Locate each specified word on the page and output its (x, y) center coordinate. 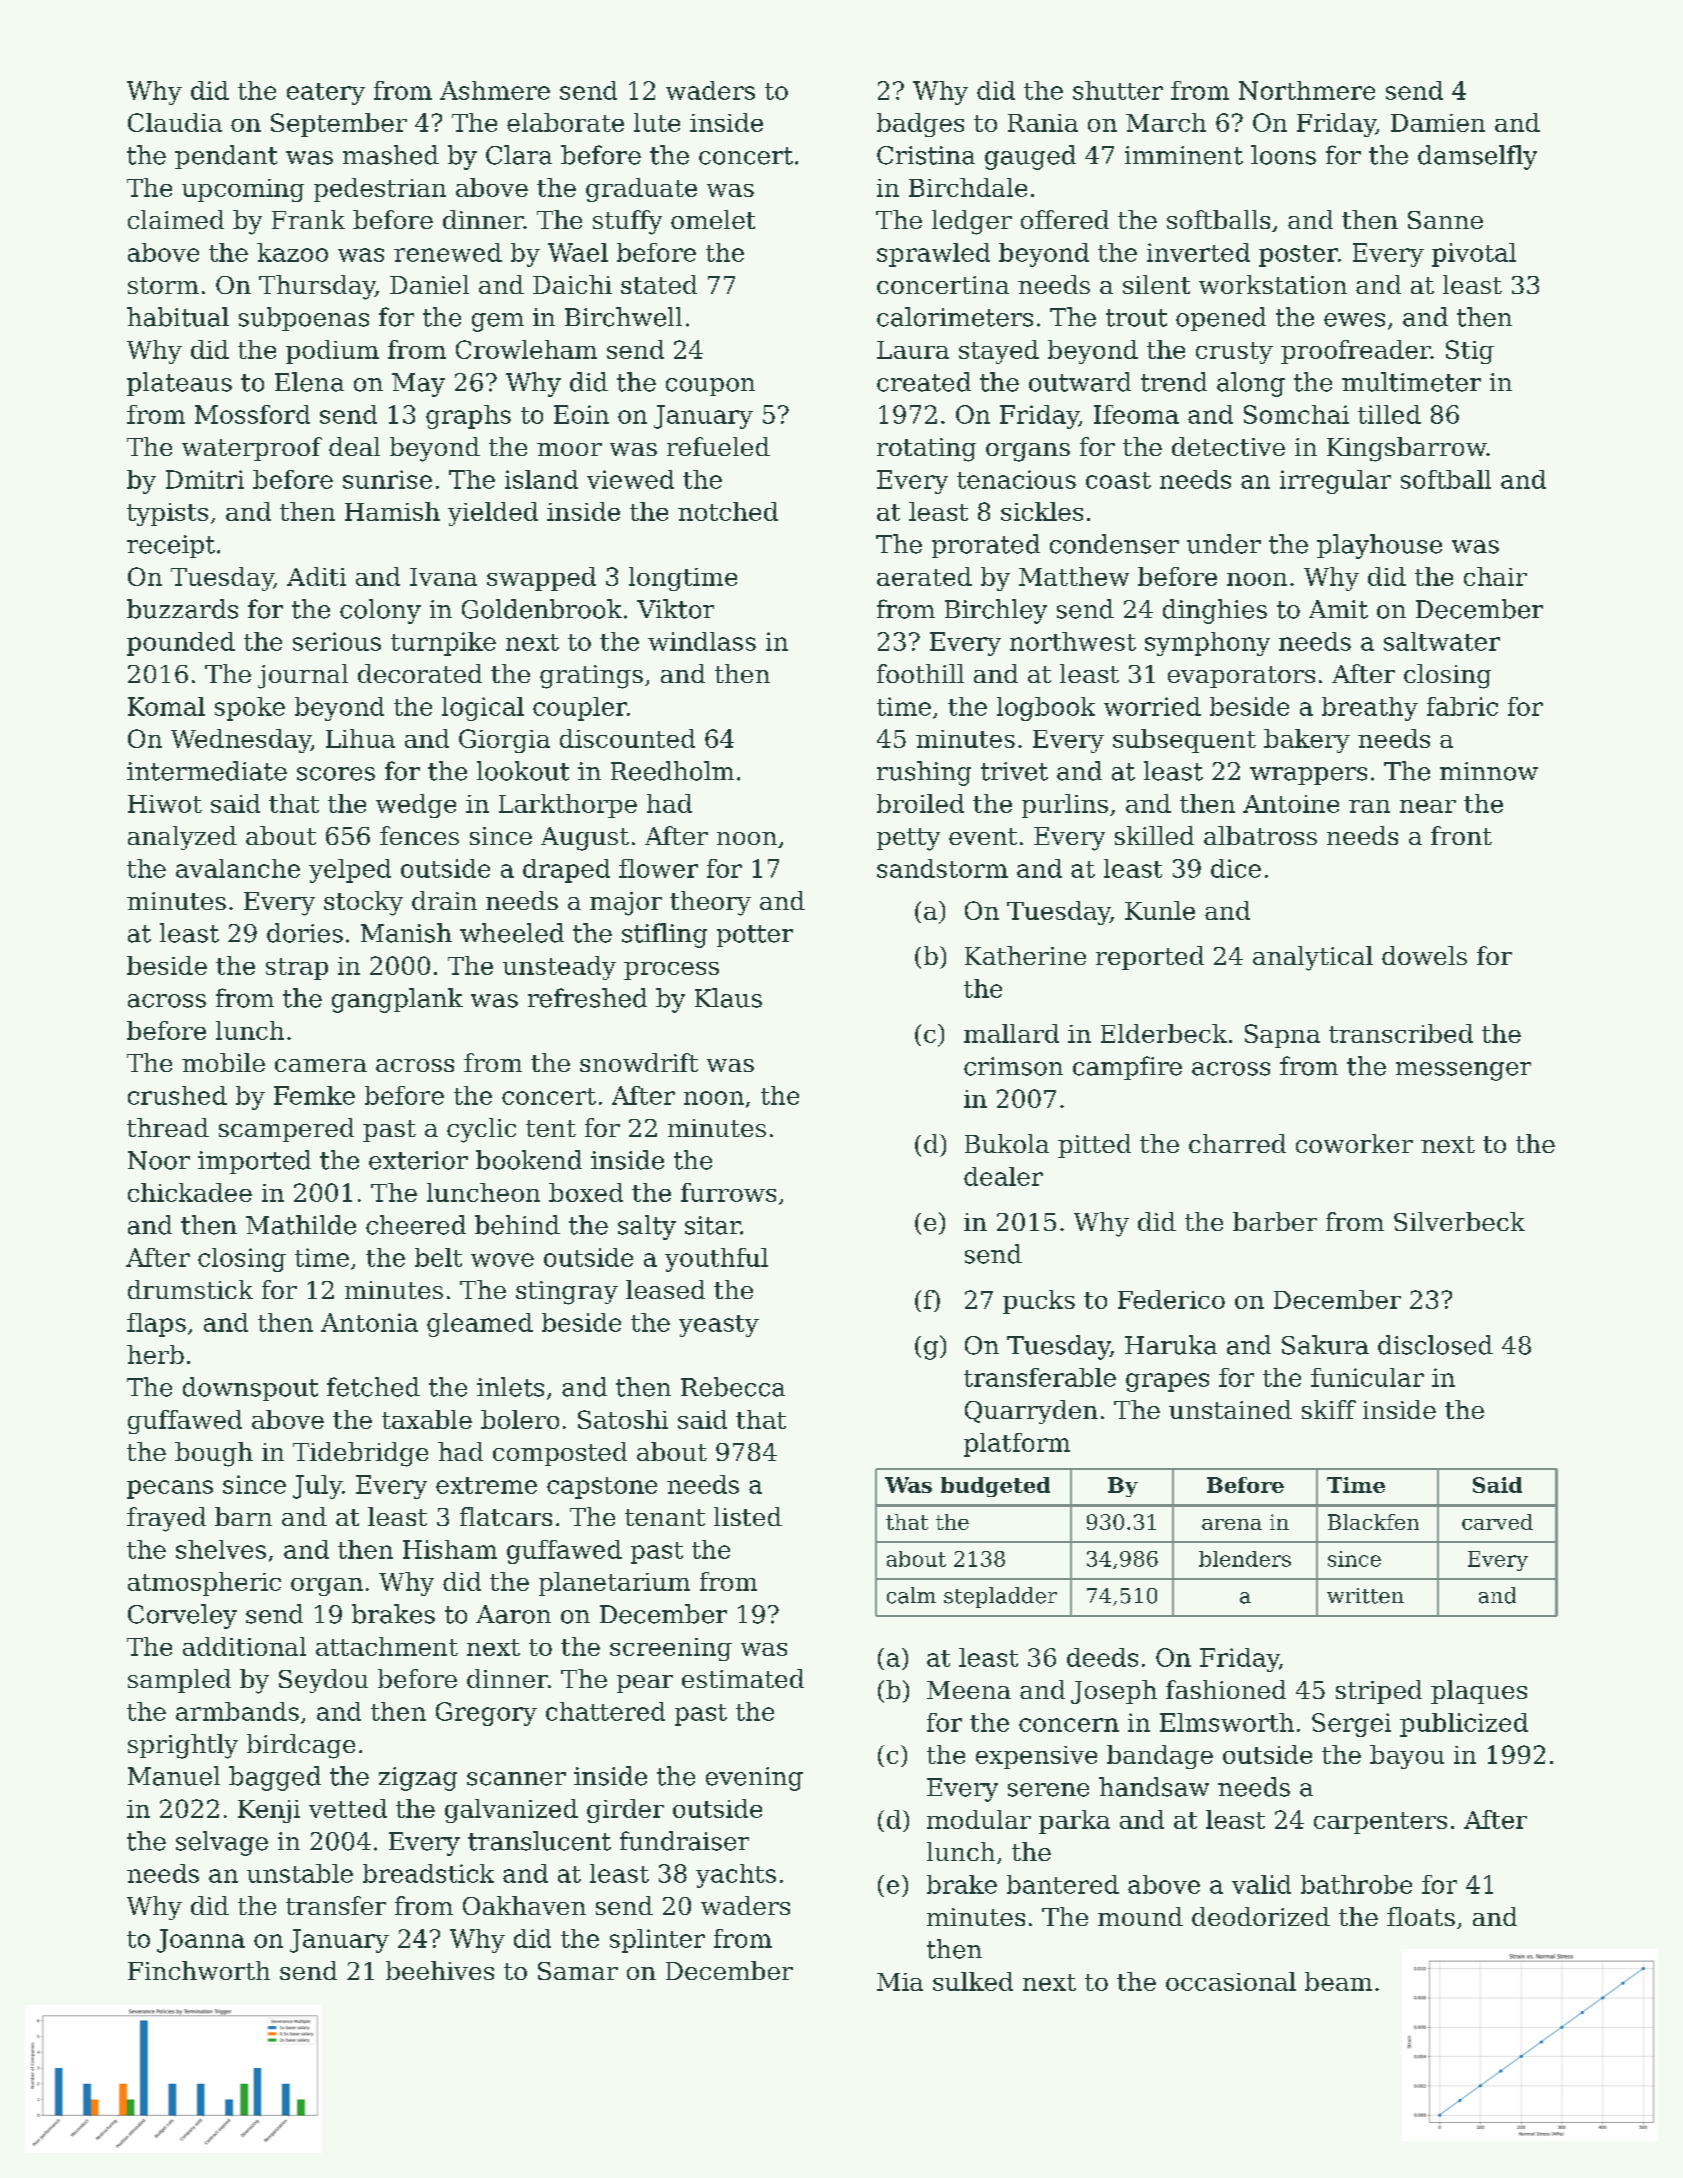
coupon (710, 387)
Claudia (175, 122)
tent (551, 1128)
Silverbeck (1459, 1221)
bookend (529, 1160)
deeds (1102, 1657)
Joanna (201, 1941)
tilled (1389, 414)
